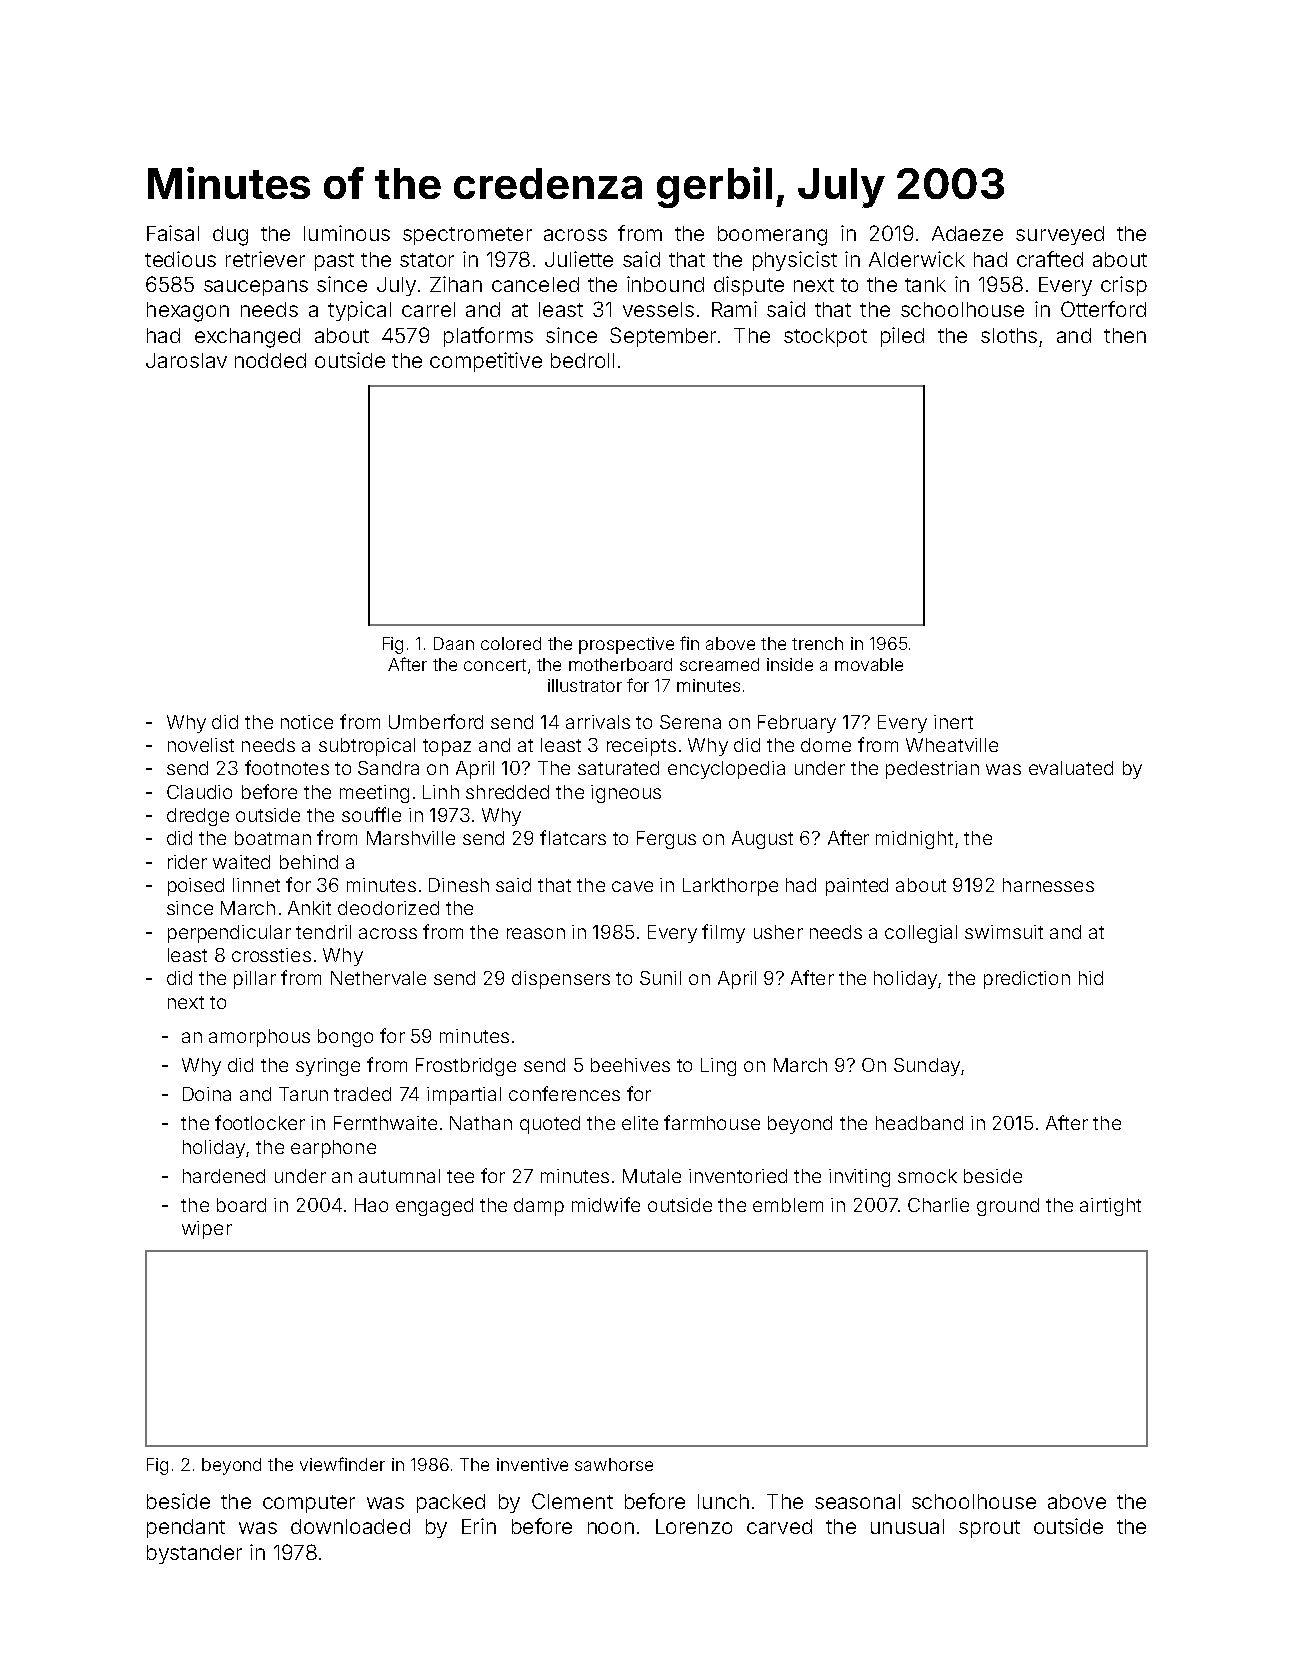  What do you see at coordinates (350, 1526) in the document?
I see `downloaded` at bounding box center [350, 1526].
